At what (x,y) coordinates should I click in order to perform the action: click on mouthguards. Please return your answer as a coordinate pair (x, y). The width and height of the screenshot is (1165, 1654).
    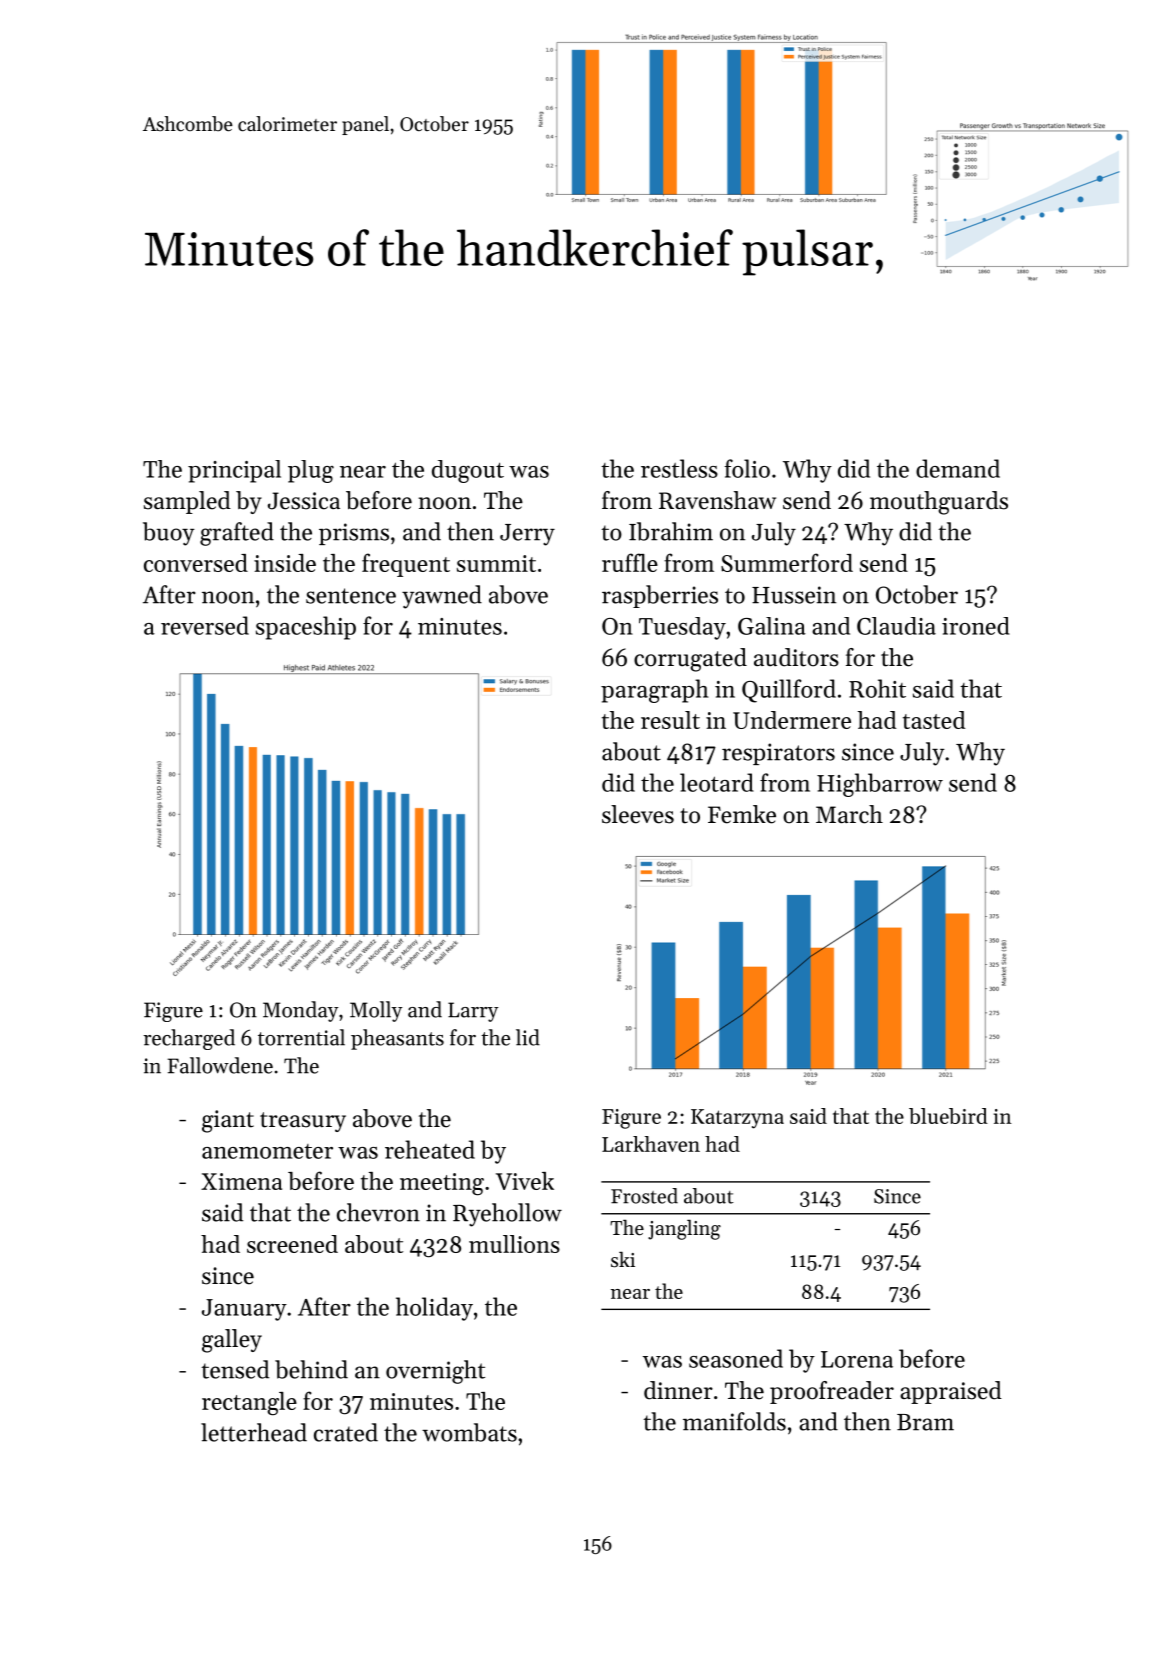
    Looking at the image, I should click on (939, 503).
